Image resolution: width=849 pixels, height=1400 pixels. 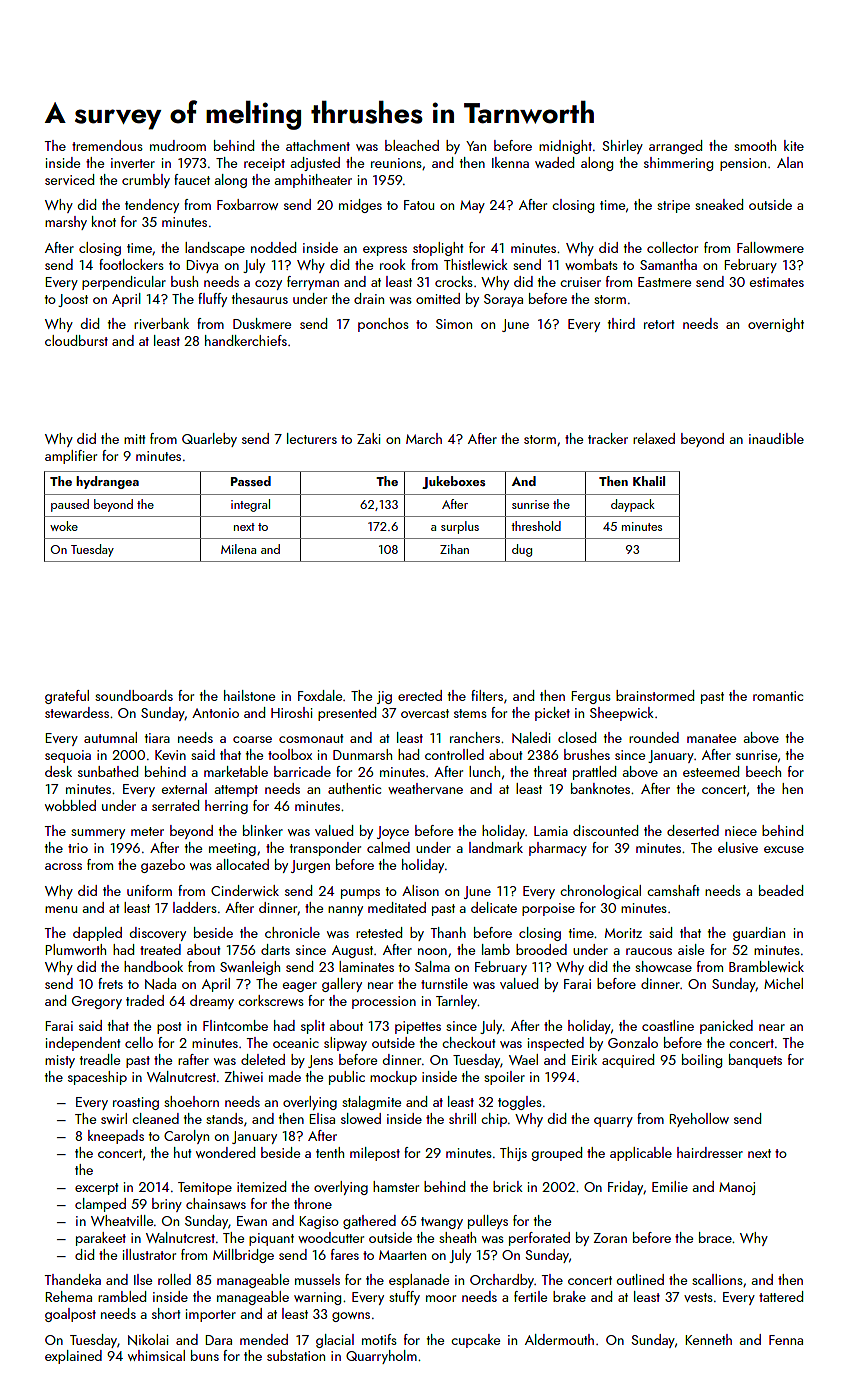 What do you see at coordinates (454, 324) in the image?
I see `Simon` at bounding box center [454, 324].
